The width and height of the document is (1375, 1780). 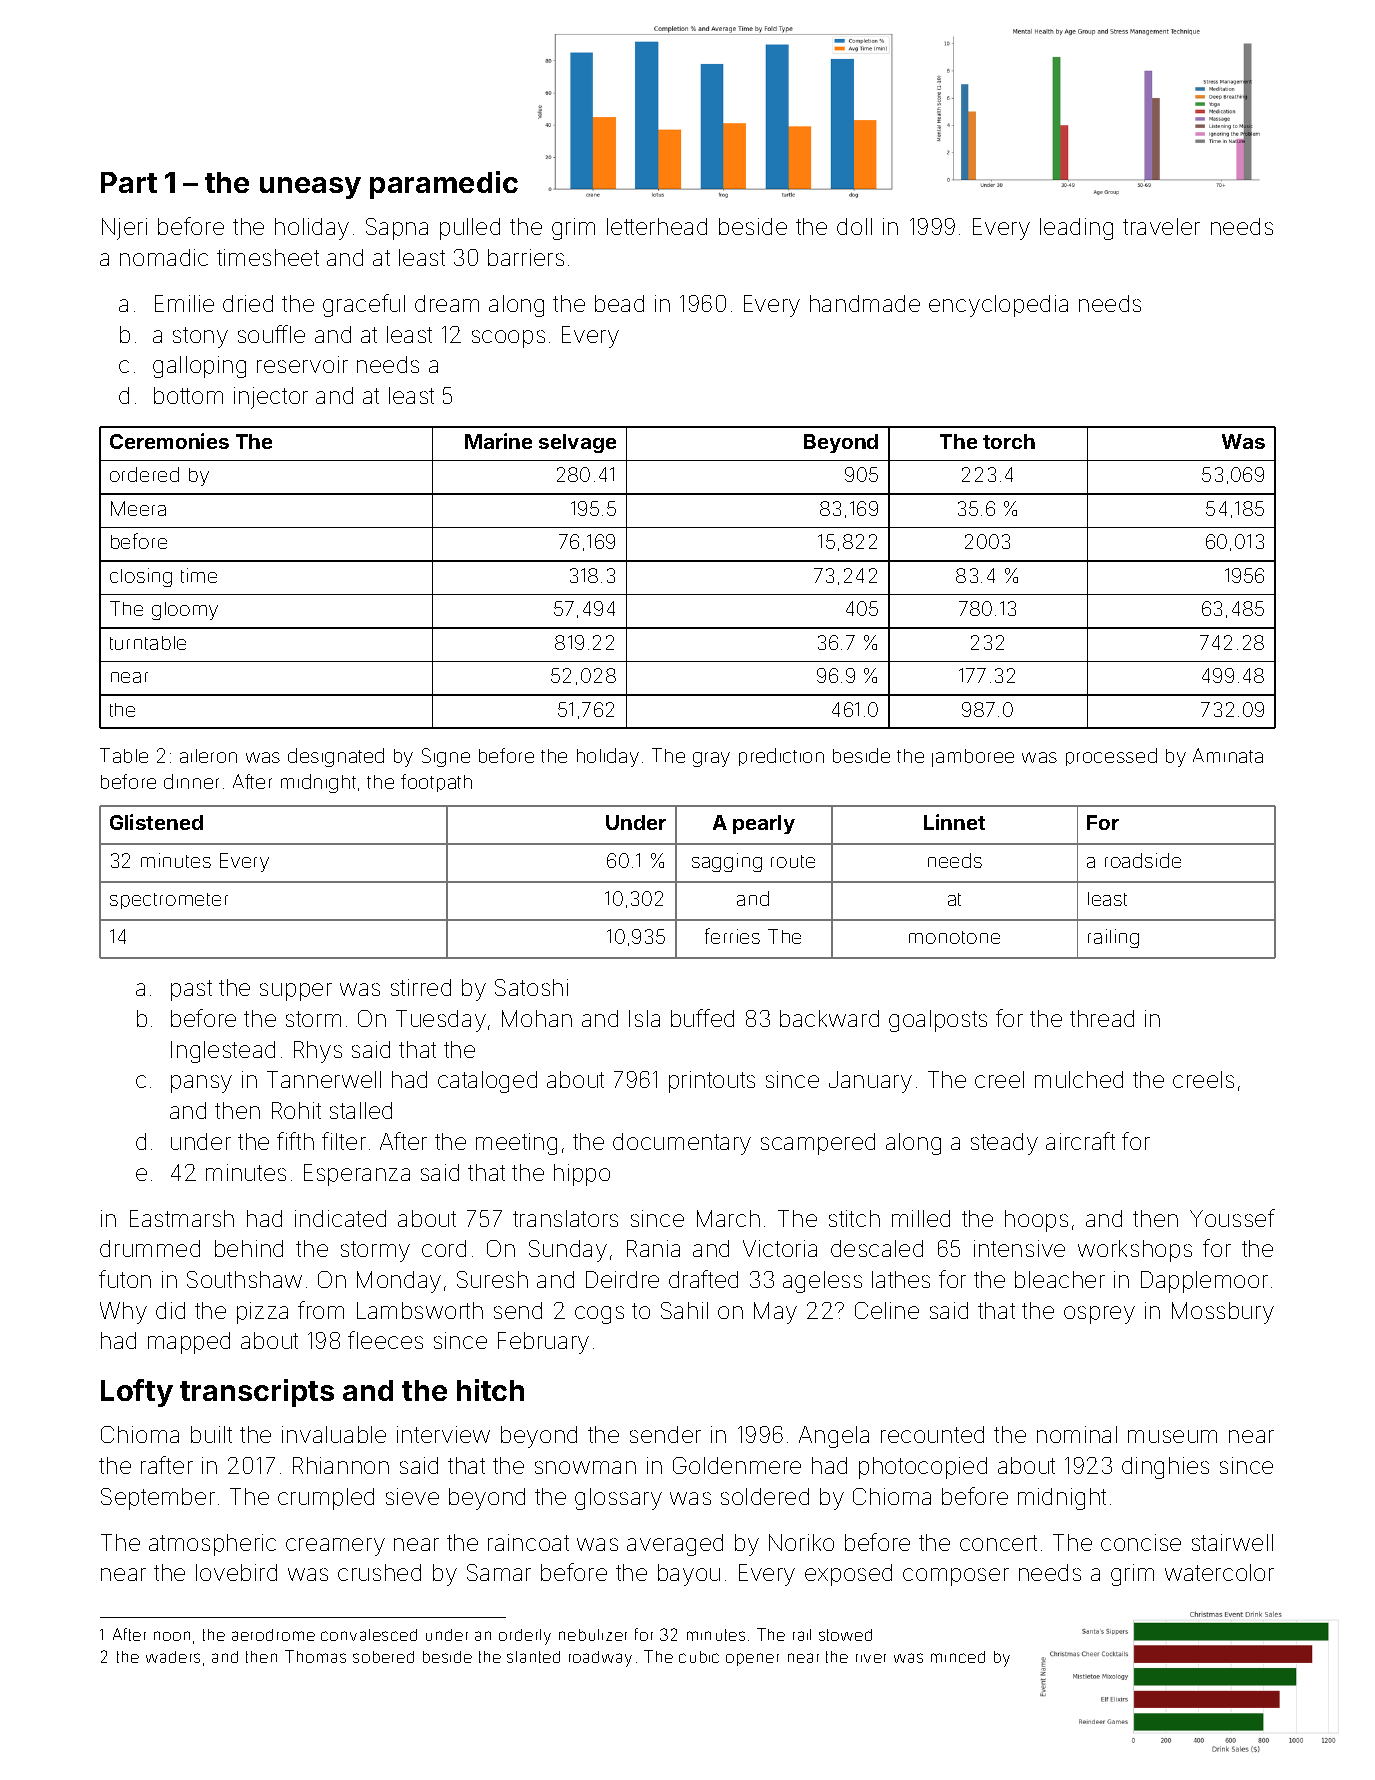 I want to click on nebulizer, so click(x=593, y=1635).
